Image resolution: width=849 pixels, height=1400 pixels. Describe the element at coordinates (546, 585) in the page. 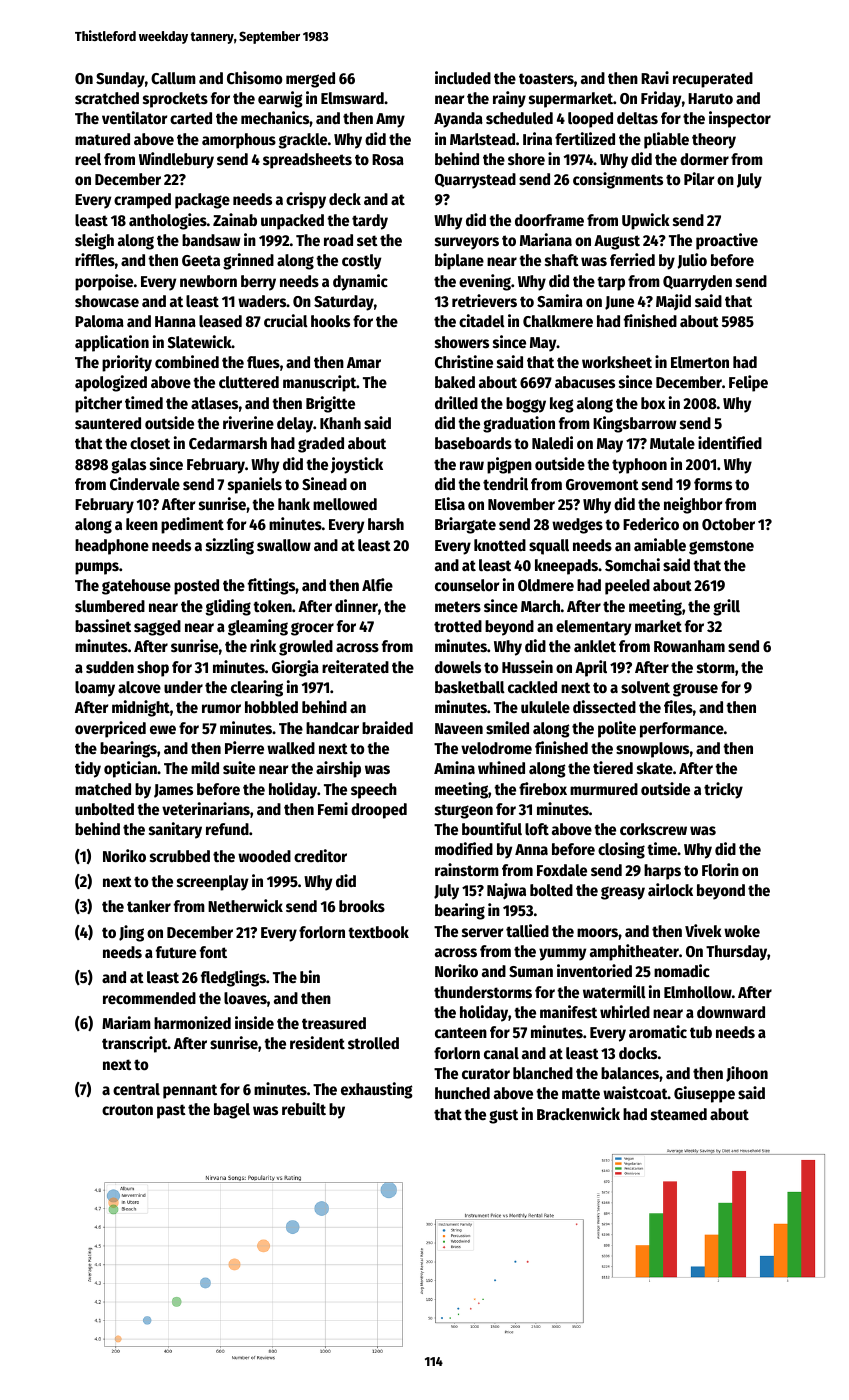

I see `Oldmere` at that location.
